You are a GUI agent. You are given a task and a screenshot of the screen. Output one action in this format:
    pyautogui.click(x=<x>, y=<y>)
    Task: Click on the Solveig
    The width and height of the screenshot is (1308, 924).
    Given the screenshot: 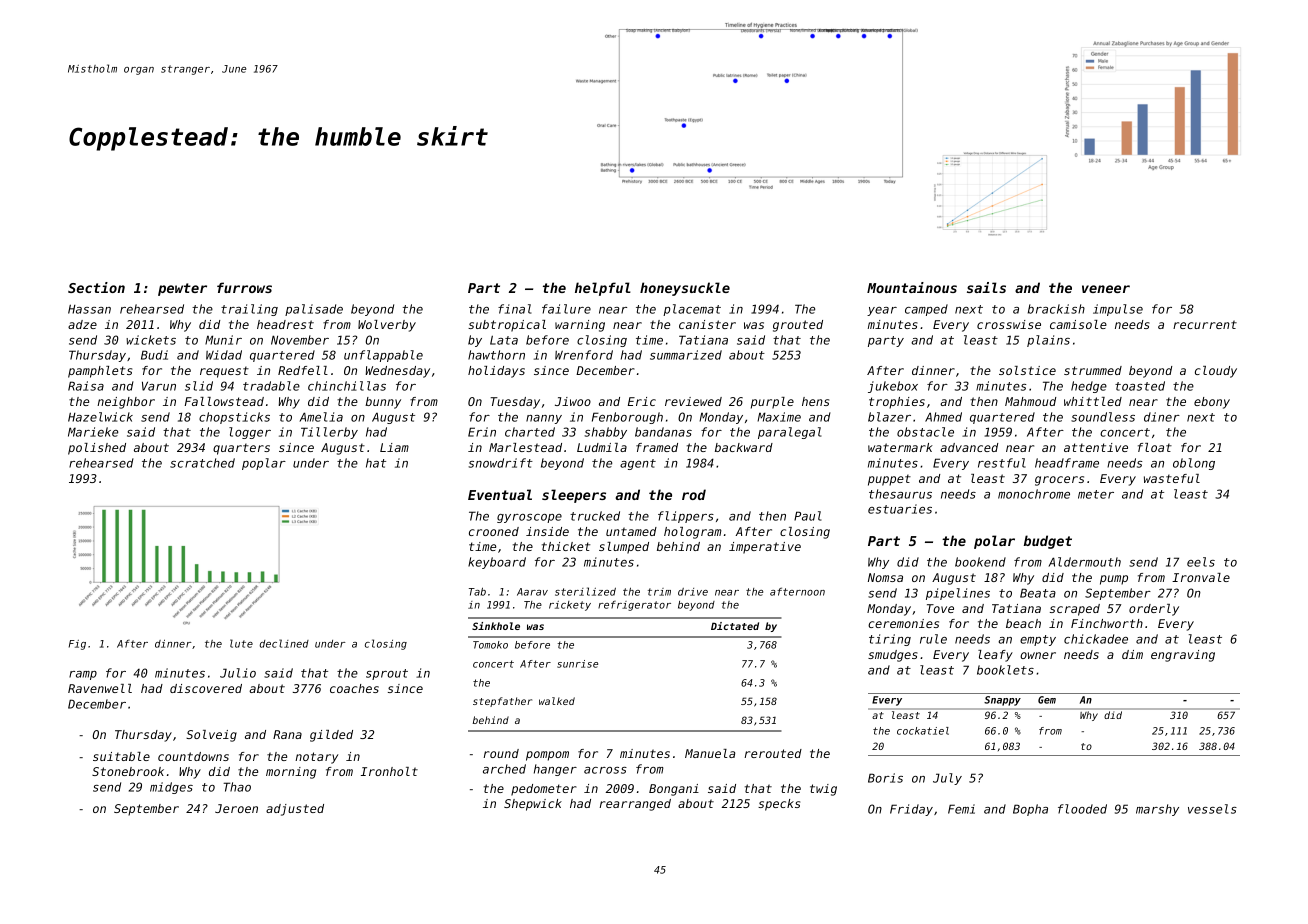 What is the action you would take?
    pyautogui.click(x=211, y=736)
